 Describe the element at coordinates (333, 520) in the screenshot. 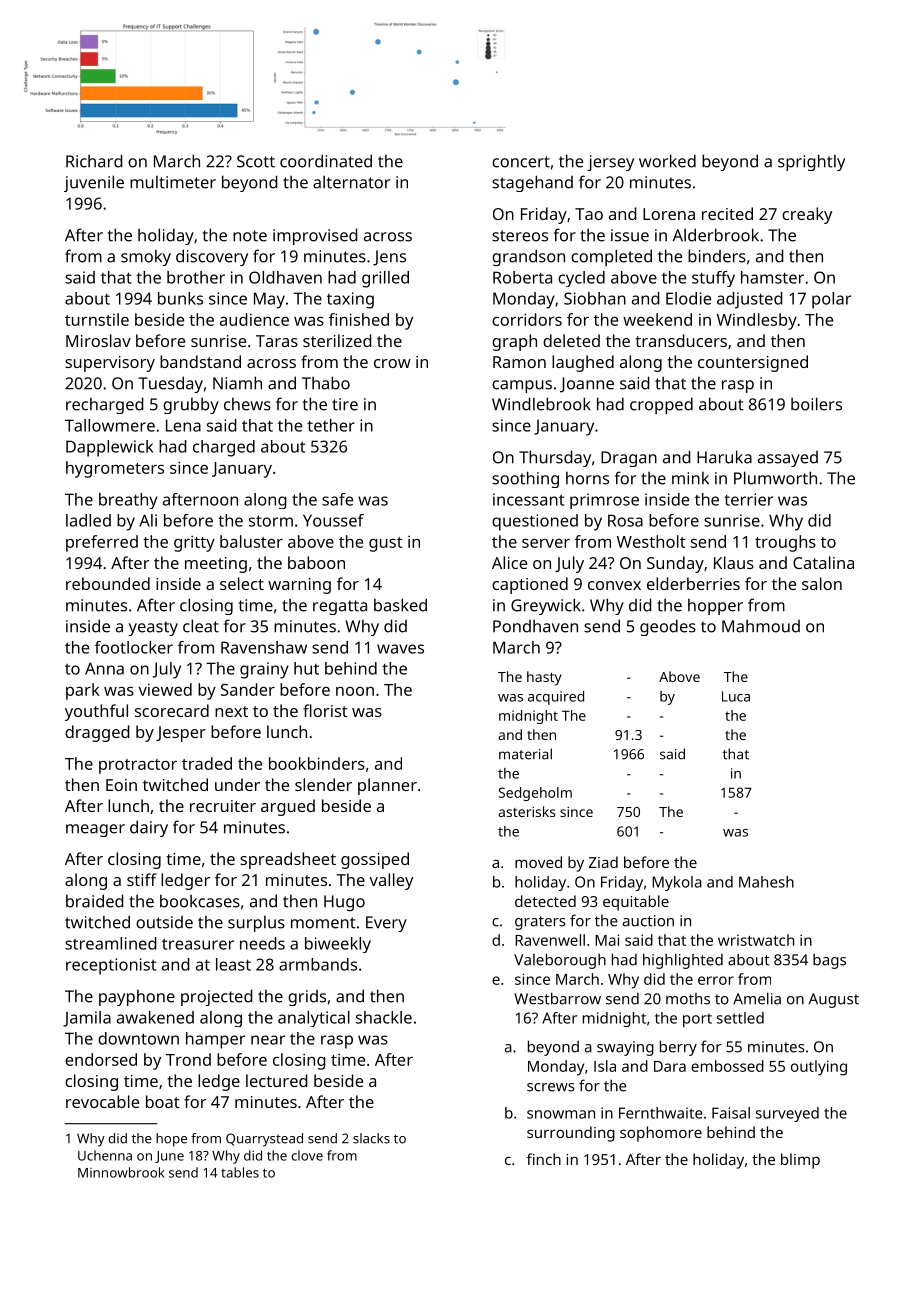

I see `Youssef` at that location.
